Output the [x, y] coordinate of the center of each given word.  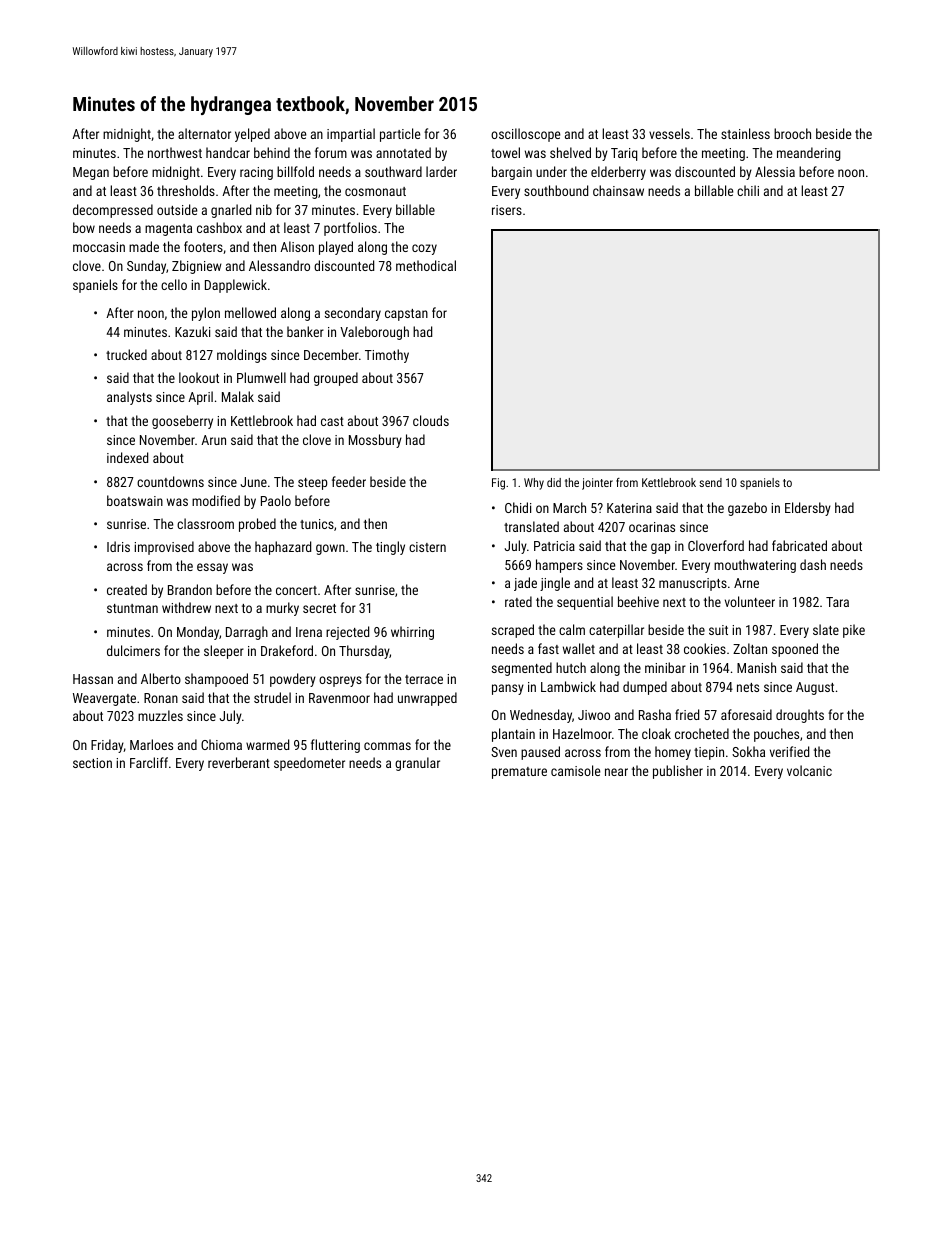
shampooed [216, 680]
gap [660, 548]
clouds [431, 420]
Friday [107, 746]
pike [854, 631]
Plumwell [261, 377]
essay [212, 568]
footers [203, 246]
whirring [412, 633]
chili [748, 190]
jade [525, 584]
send [710, 482]
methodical [426, 265]
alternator [204, 133]
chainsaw [618, 190]
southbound [556, 190]
